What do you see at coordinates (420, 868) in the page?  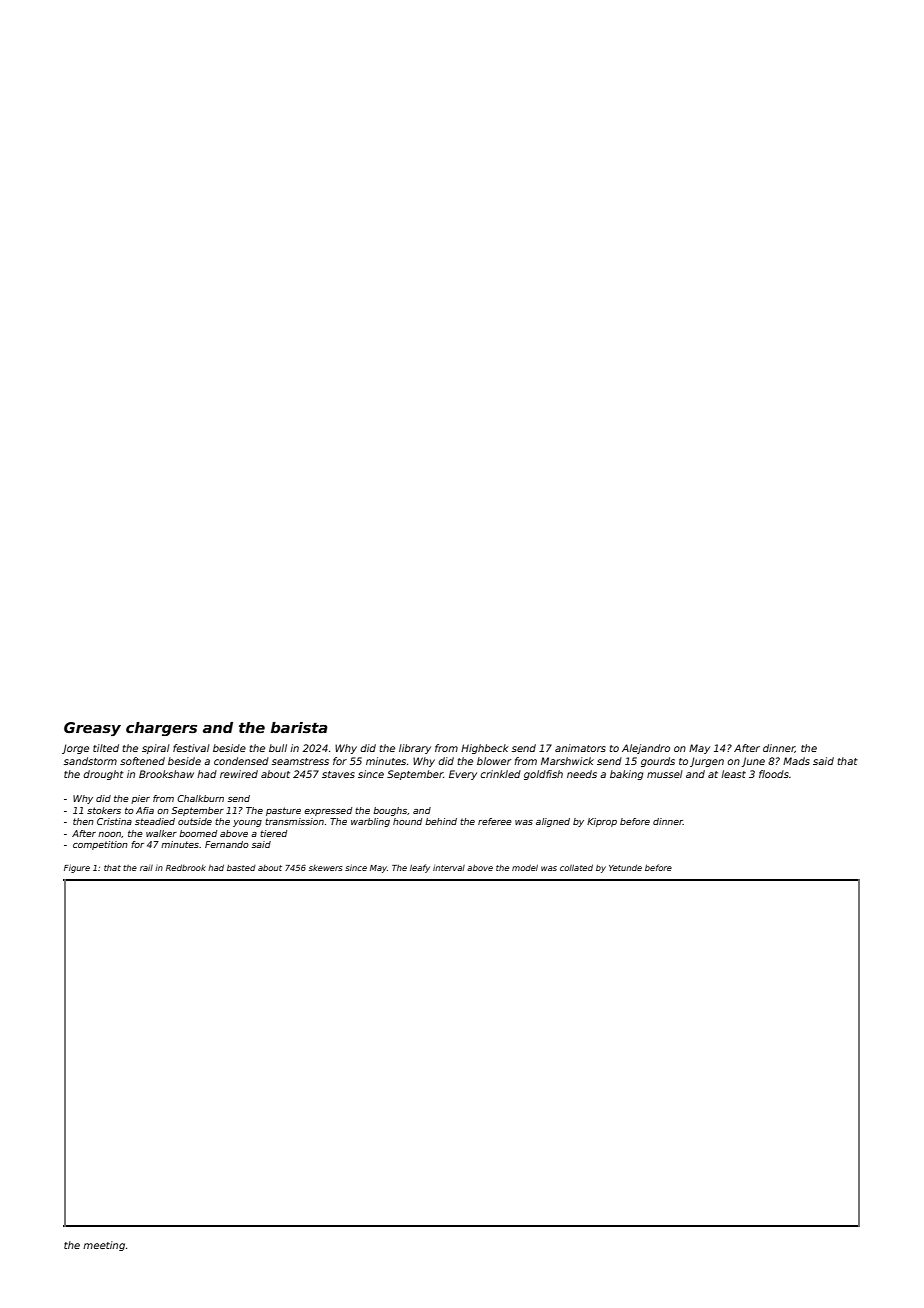 I see `leafy` at bounding box center [420, 868].
